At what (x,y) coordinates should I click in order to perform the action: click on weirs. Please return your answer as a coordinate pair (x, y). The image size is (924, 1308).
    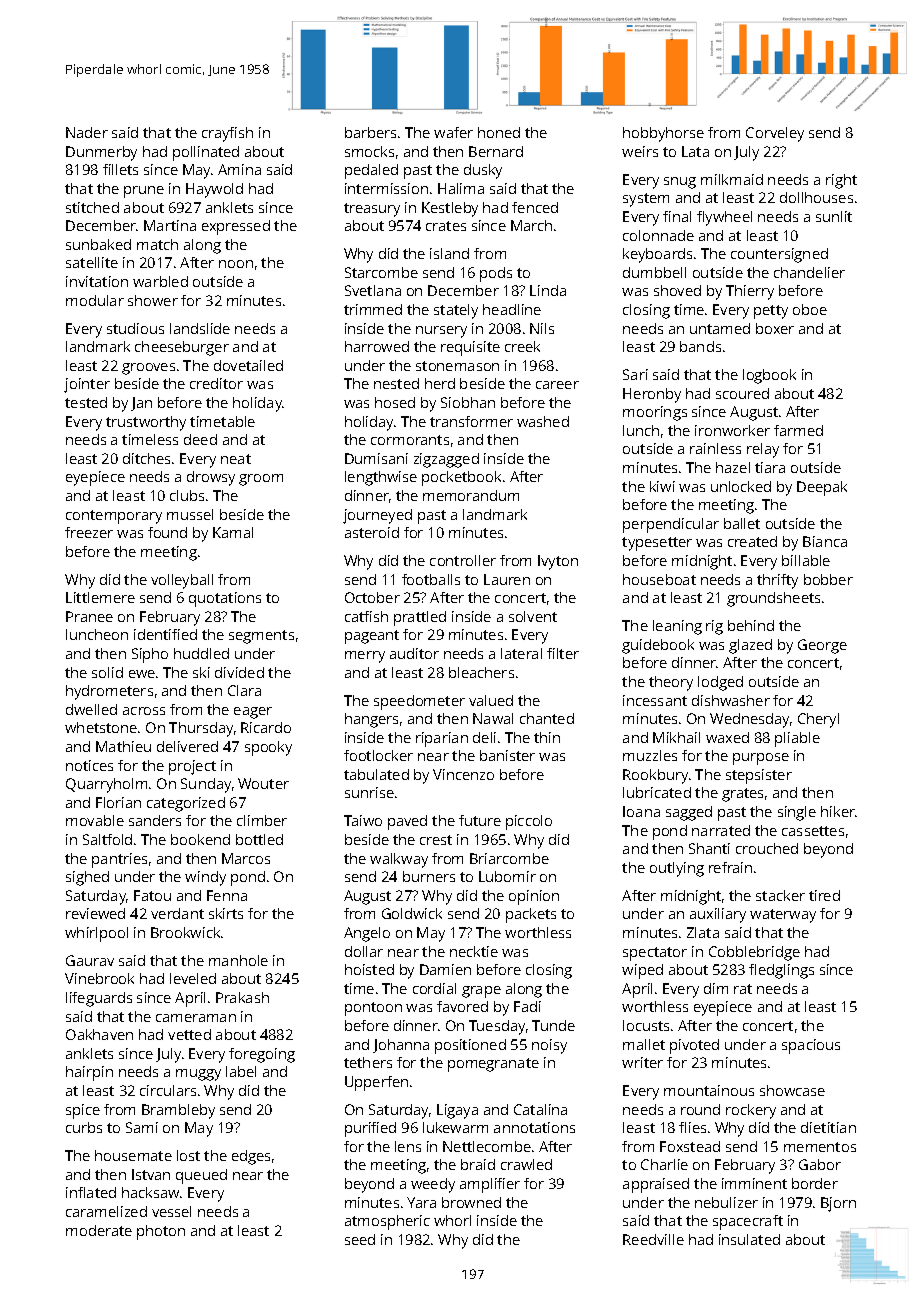
    Looking at the image, I should click on (640, 151).
